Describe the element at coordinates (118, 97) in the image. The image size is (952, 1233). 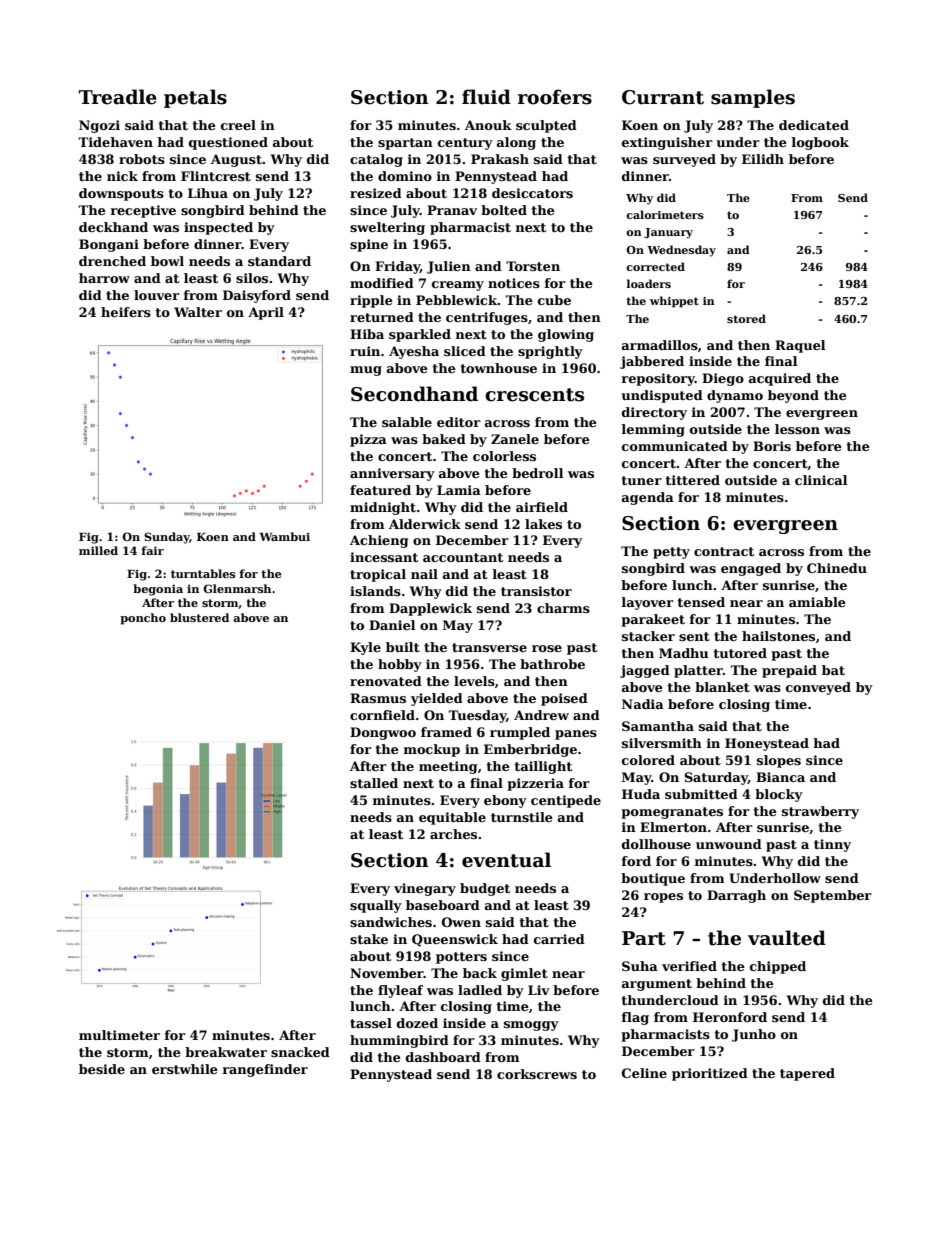
I see `Treadle` at that location.
